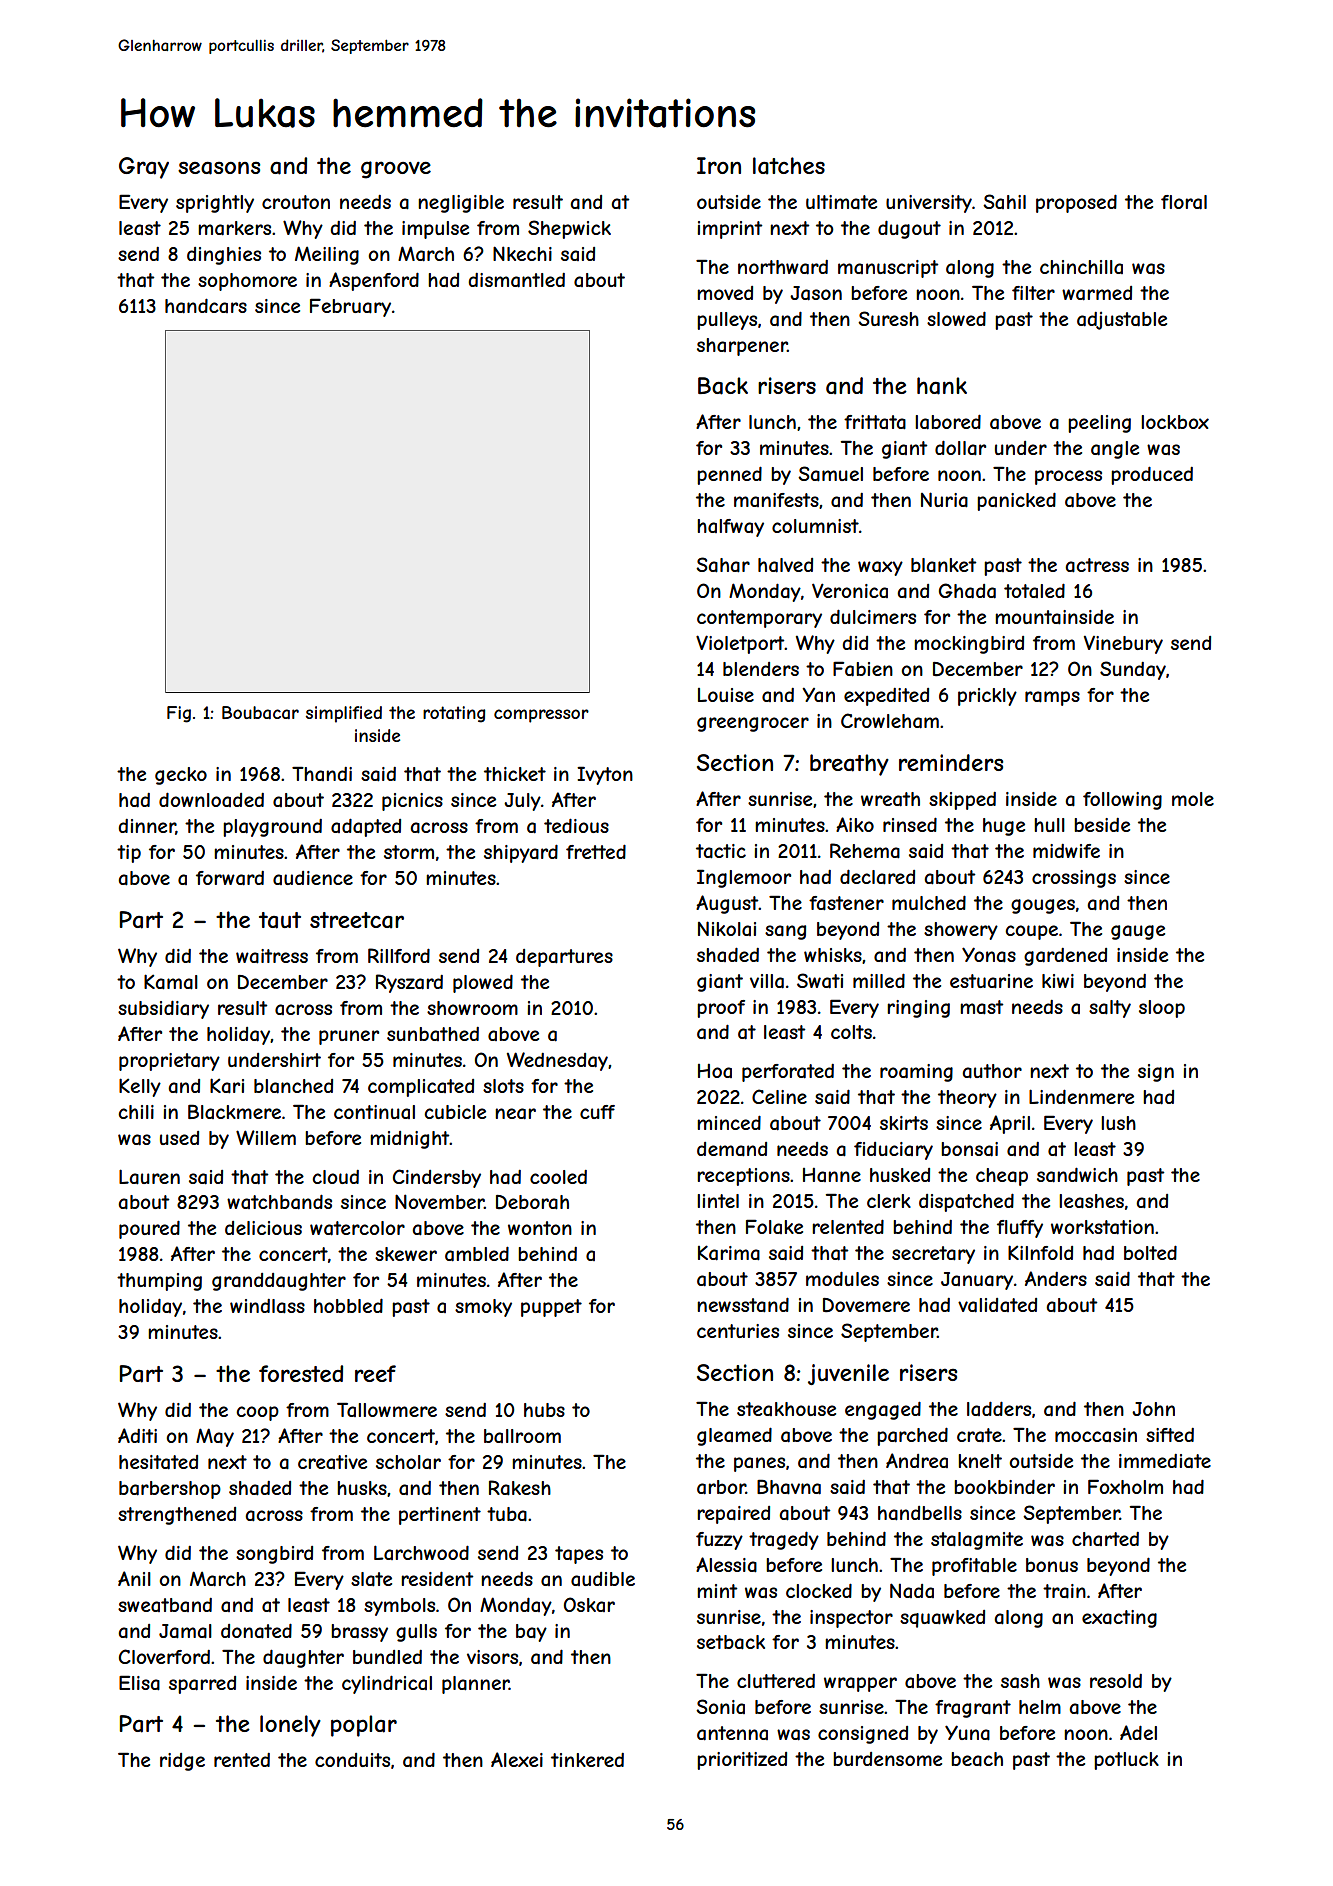 The width and height of the screenshot is (1333, 1886). Describe the element at coordinates (357, 1228) in the screenshot. I see `watercolor` at that location.
